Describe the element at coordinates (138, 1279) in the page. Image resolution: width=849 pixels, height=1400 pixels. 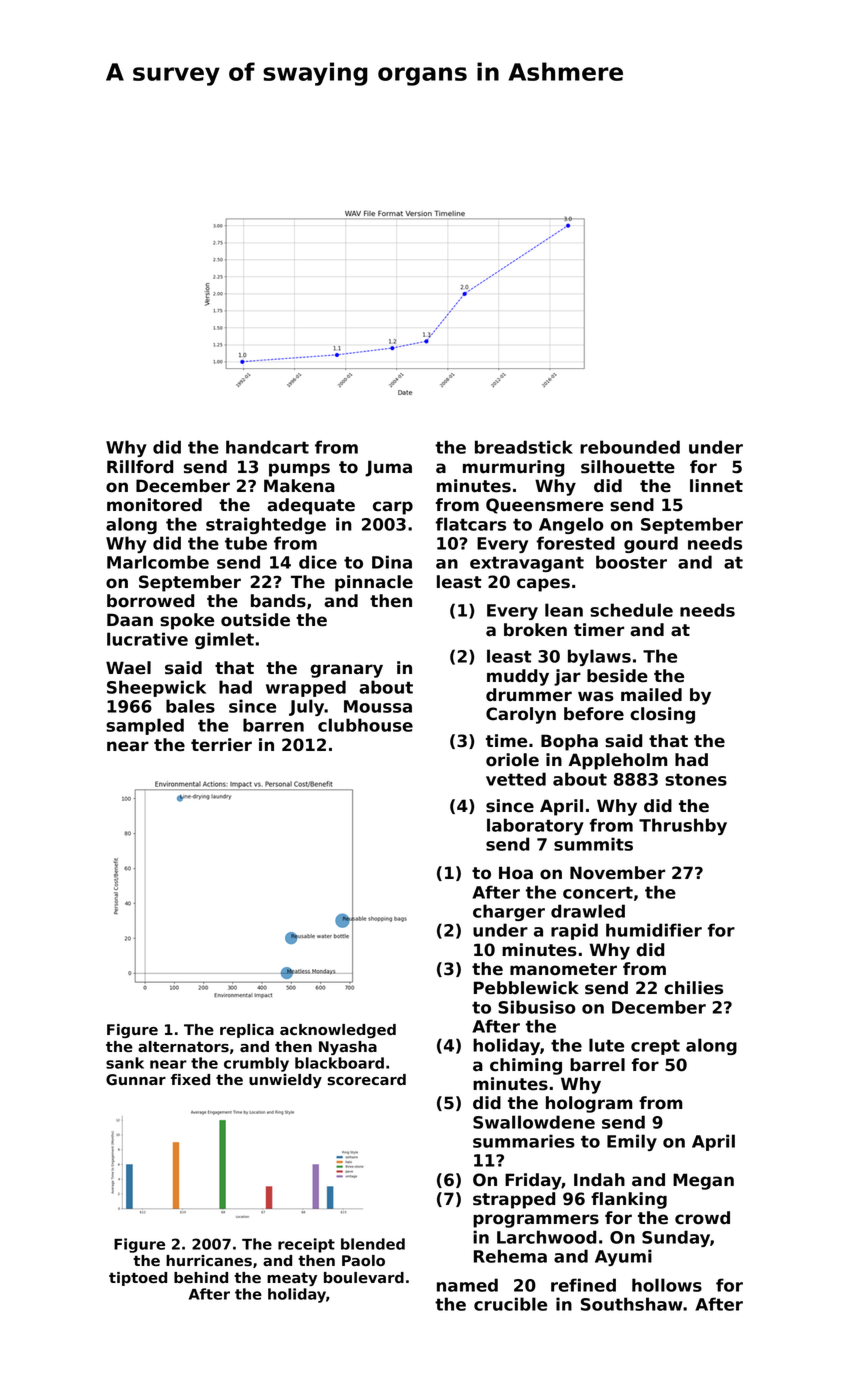
I see `tiptoed` at that location.
